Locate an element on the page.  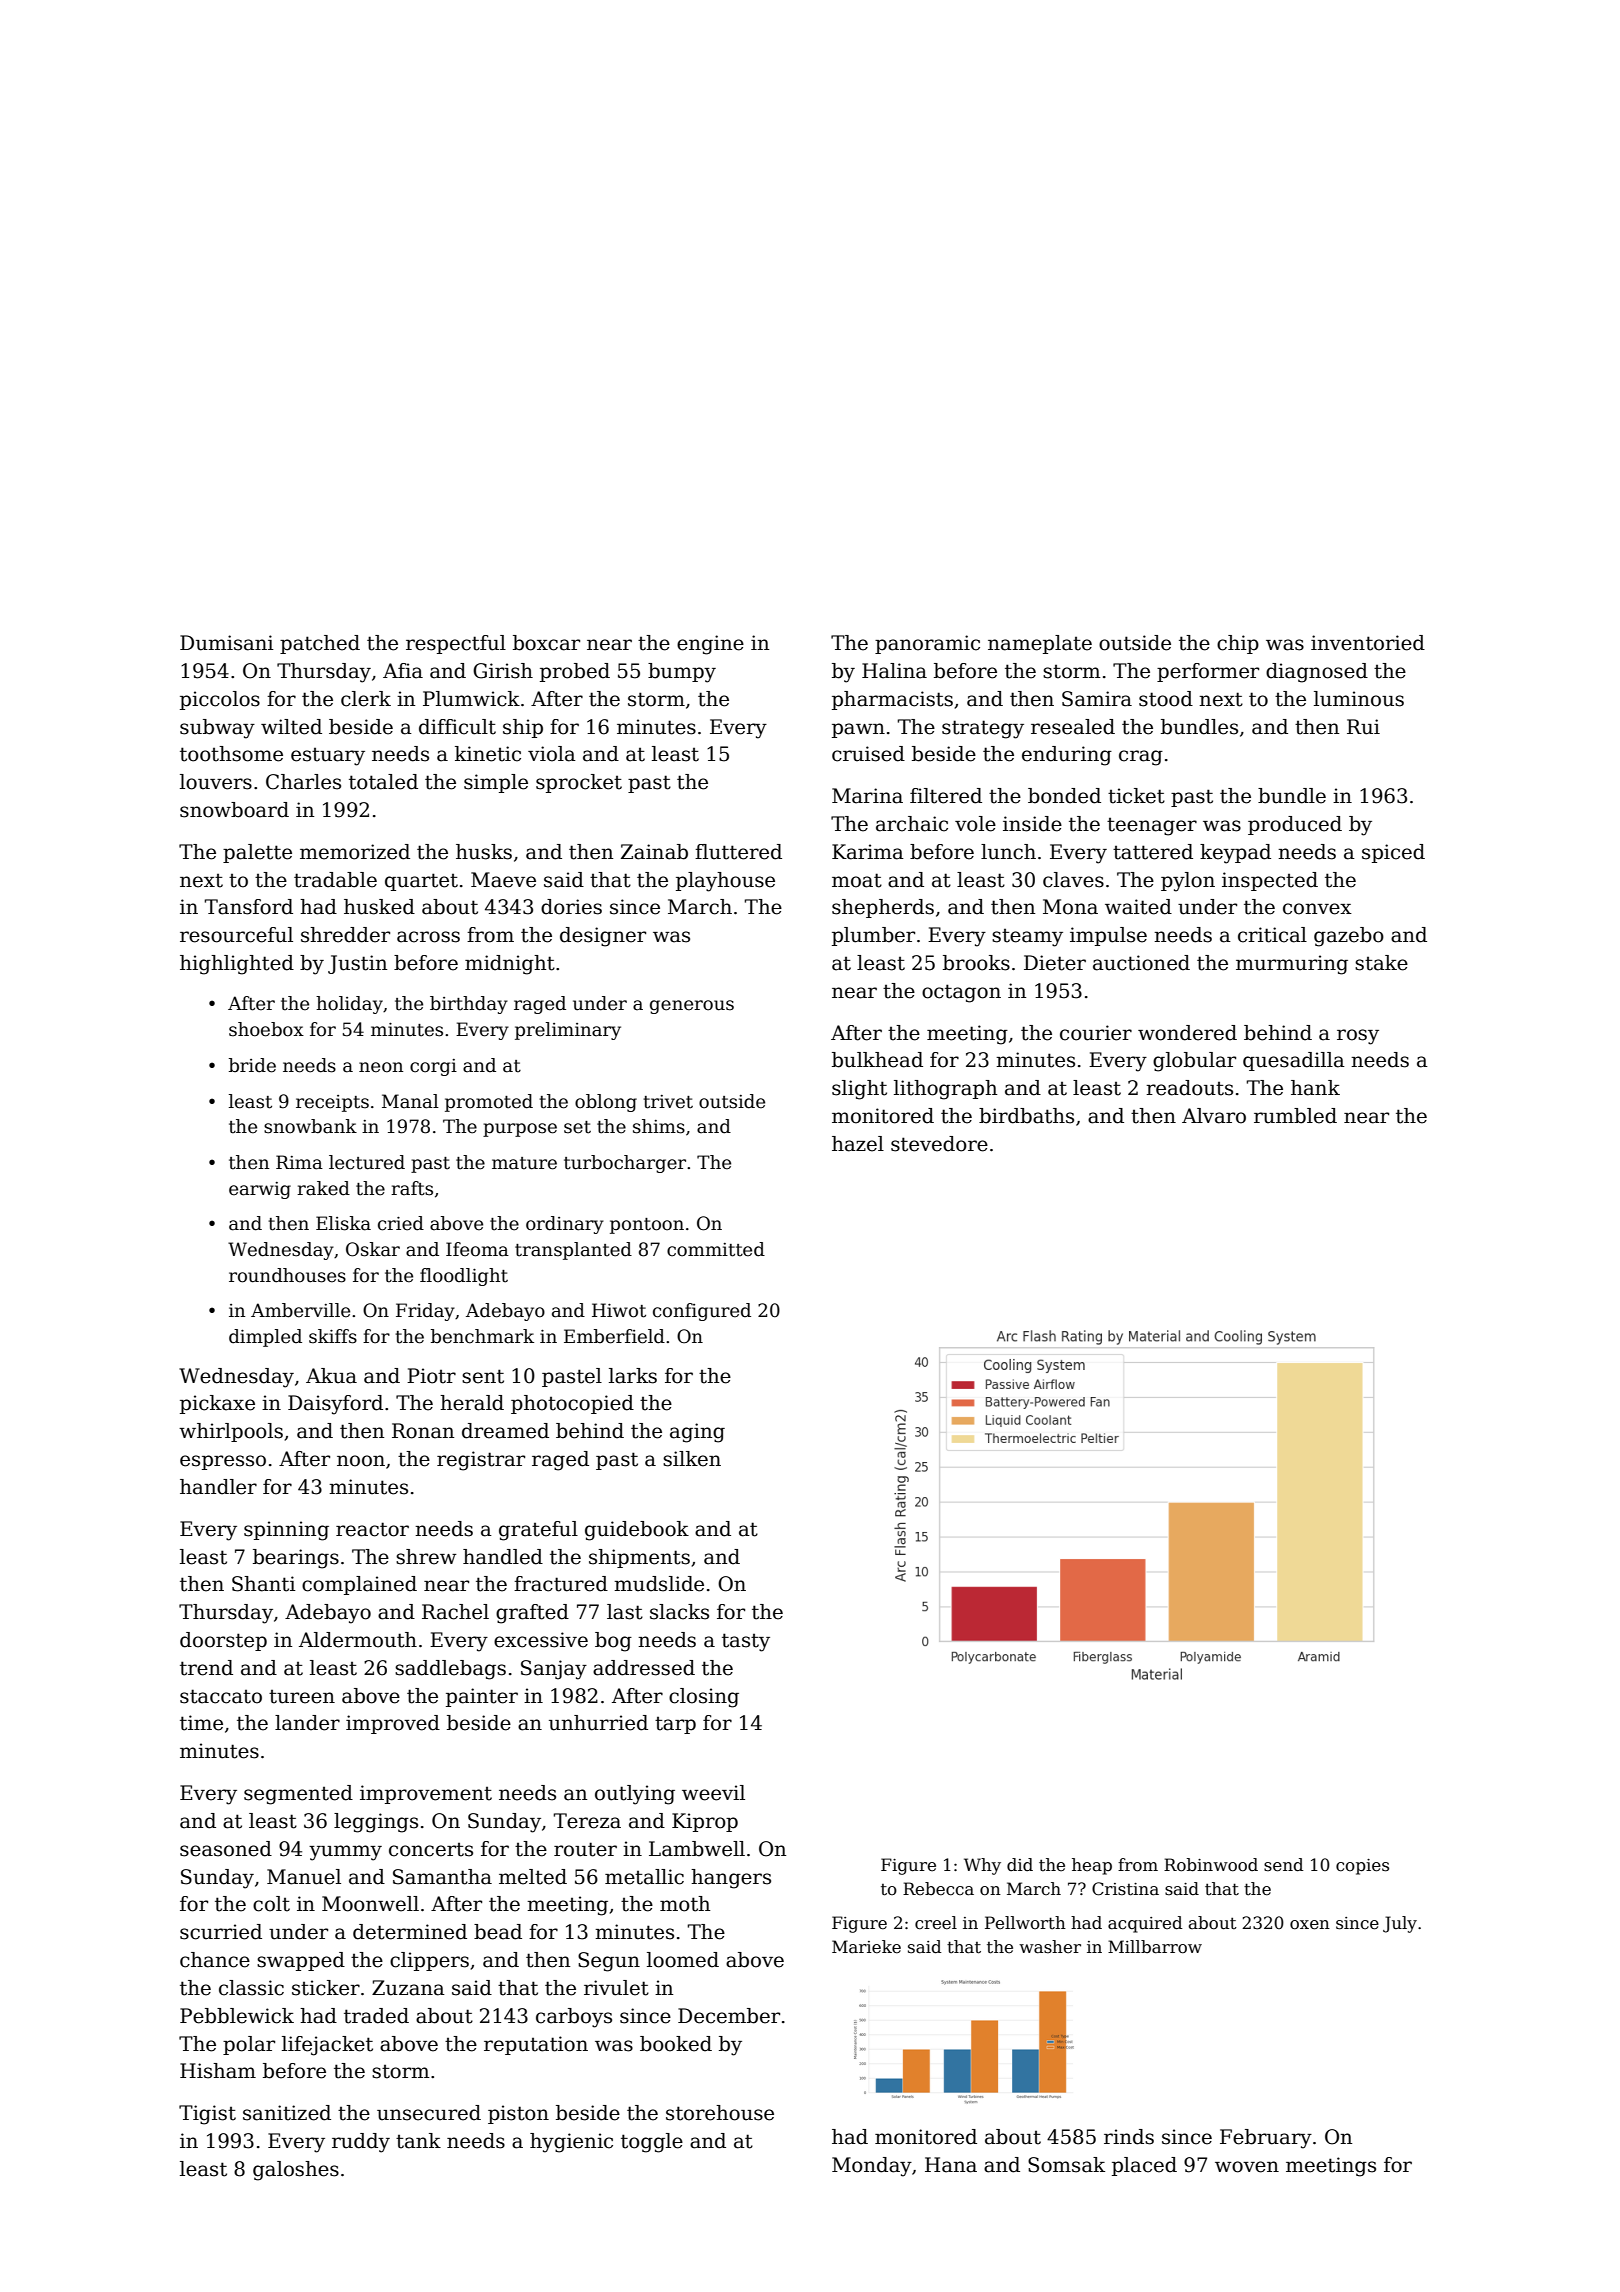
committed is located at coordinates (716, 1249).
